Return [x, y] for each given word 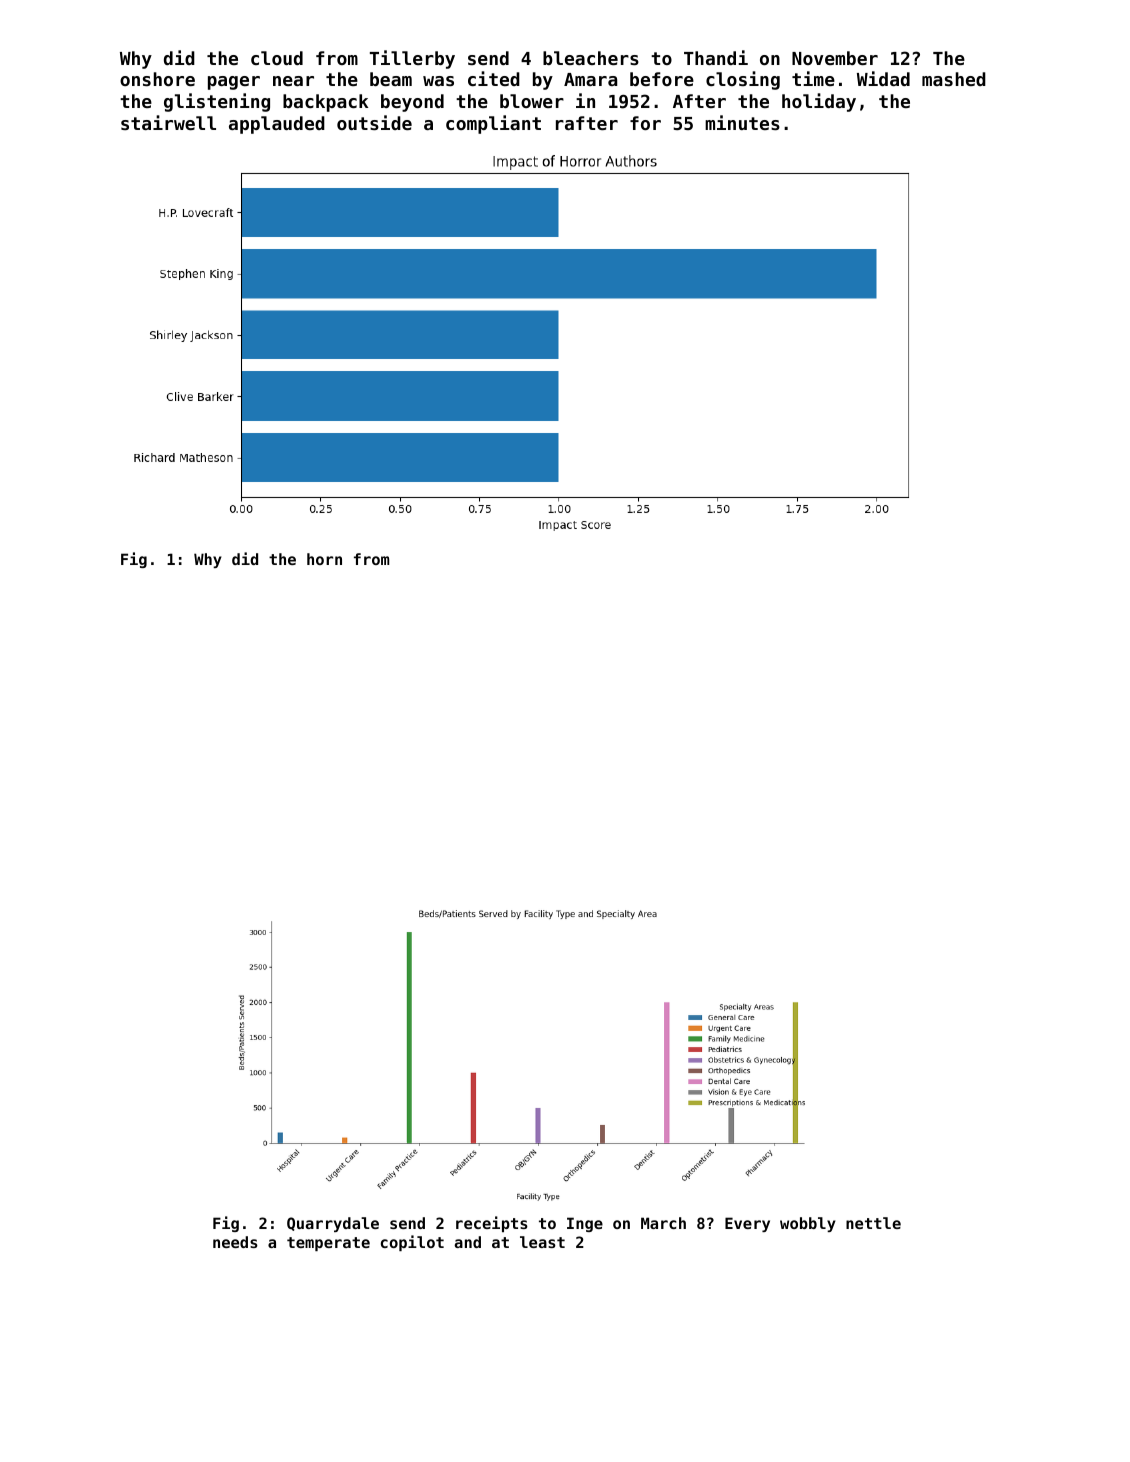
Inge [585, 1224]
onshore [157, 79]
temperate [328, 1244]
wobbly [808, 1224]
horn [324, 559]
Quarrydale [333, 1224]
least [542, 1242]
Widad [883, 78]
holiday [819, 102]
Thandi [716, 57]
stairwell [168, 122]
